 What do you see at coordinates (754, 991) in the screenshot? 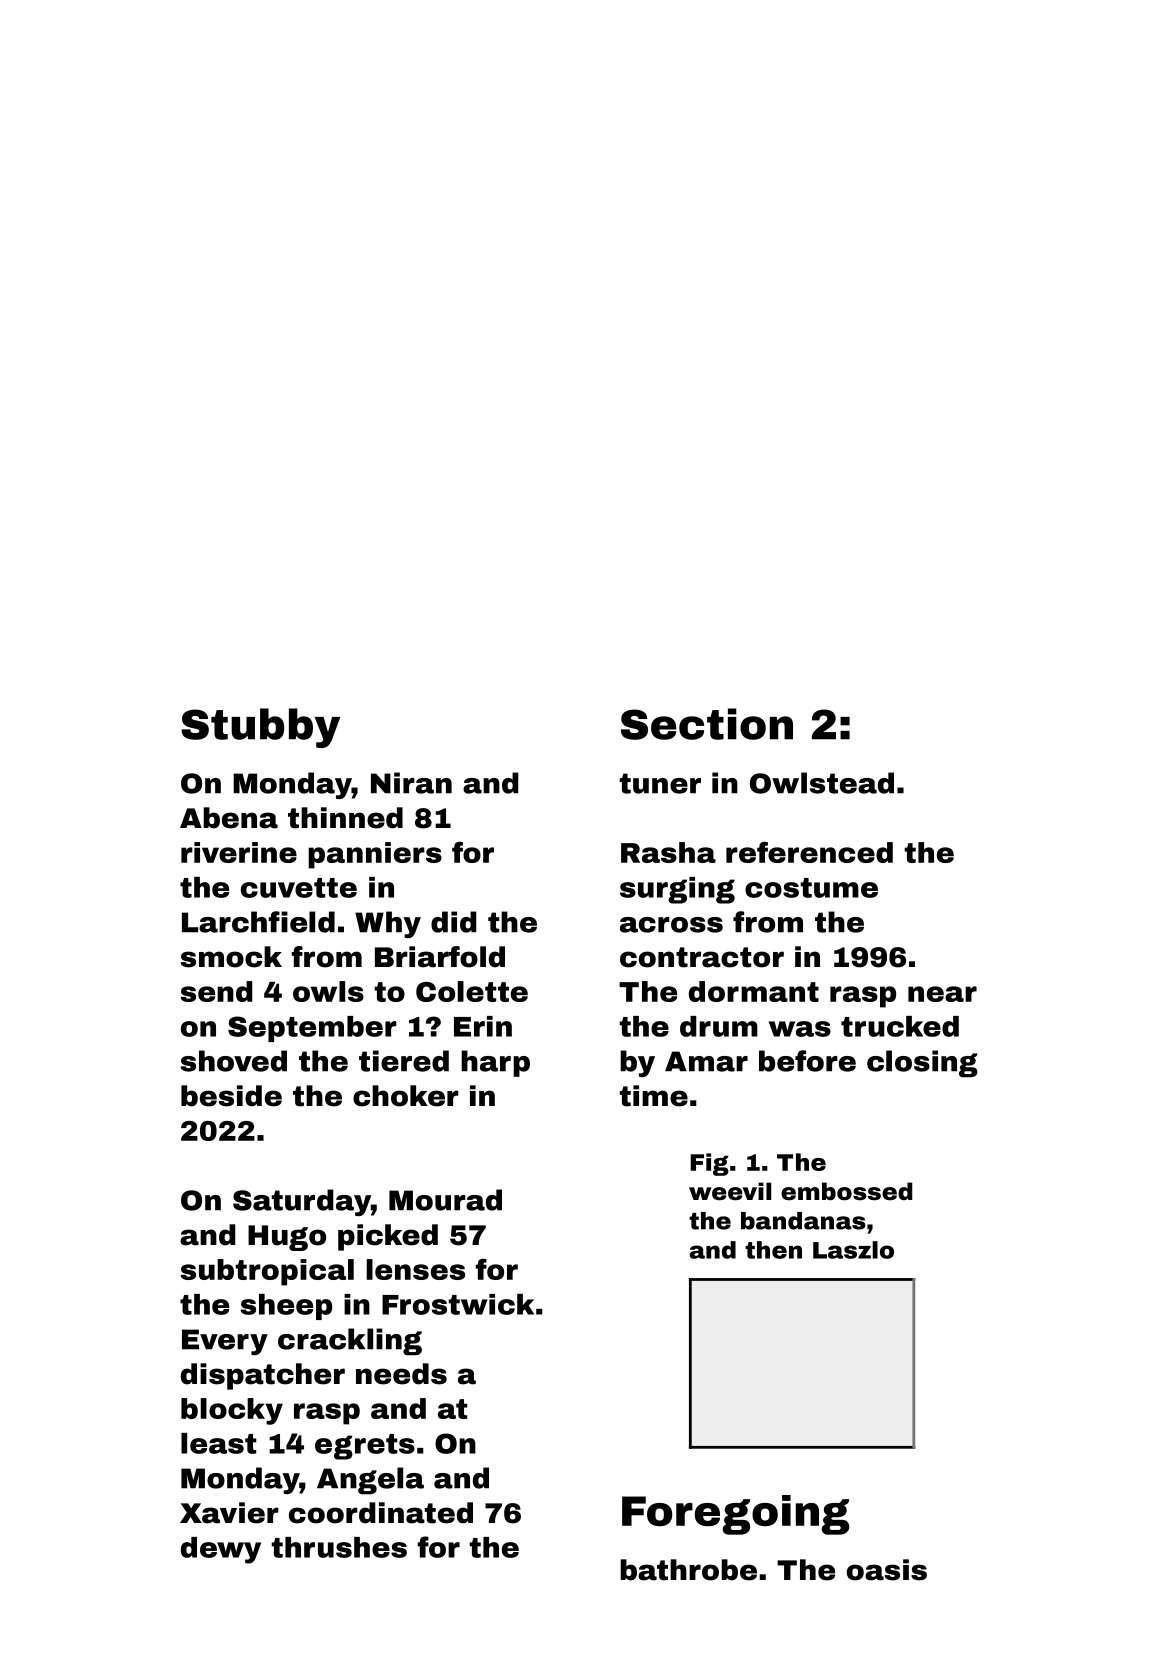
I see `dormant` at bounding box center [754, 991].
